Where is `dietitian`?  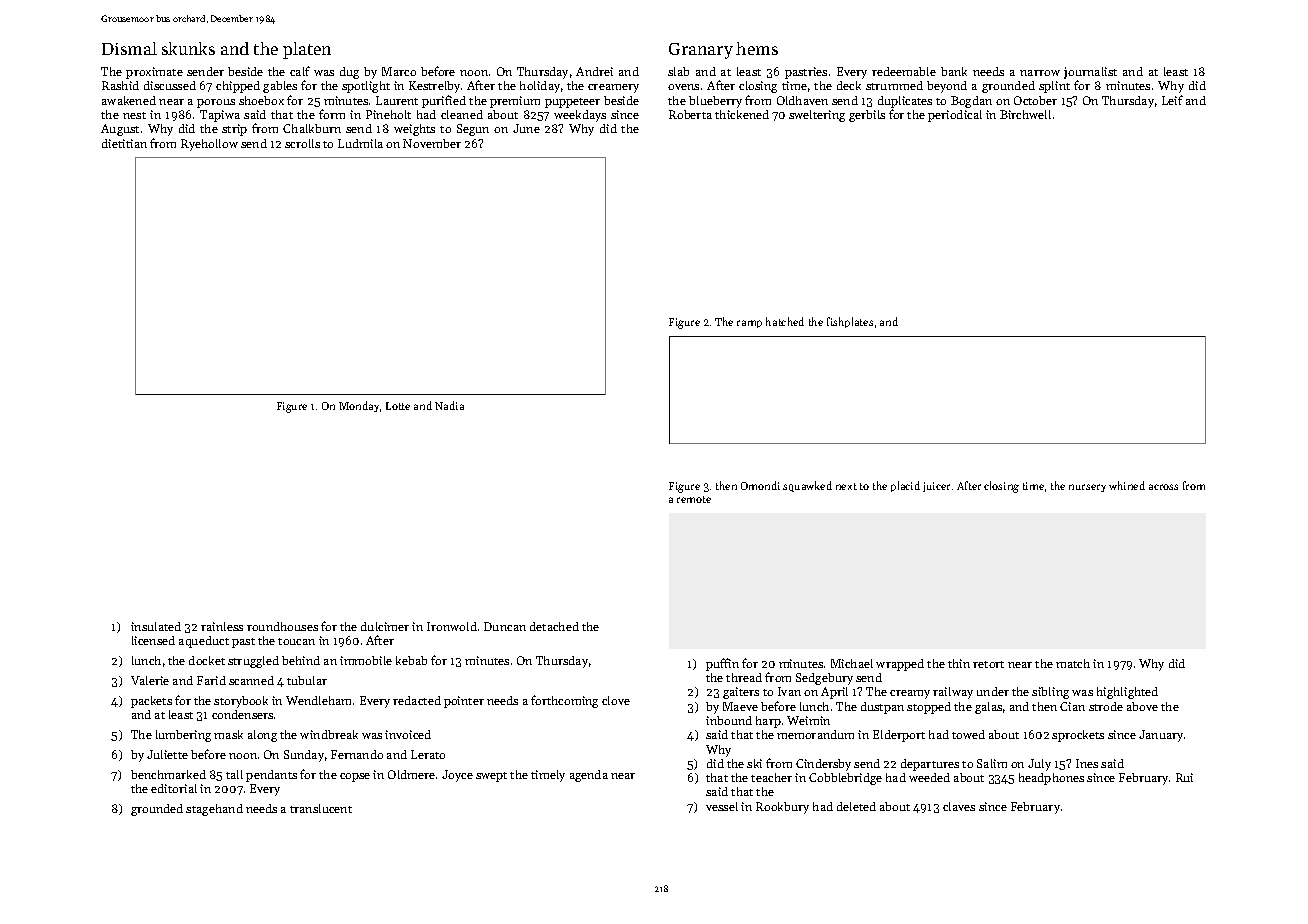 dietitian is located at coordinates (124, 143).
